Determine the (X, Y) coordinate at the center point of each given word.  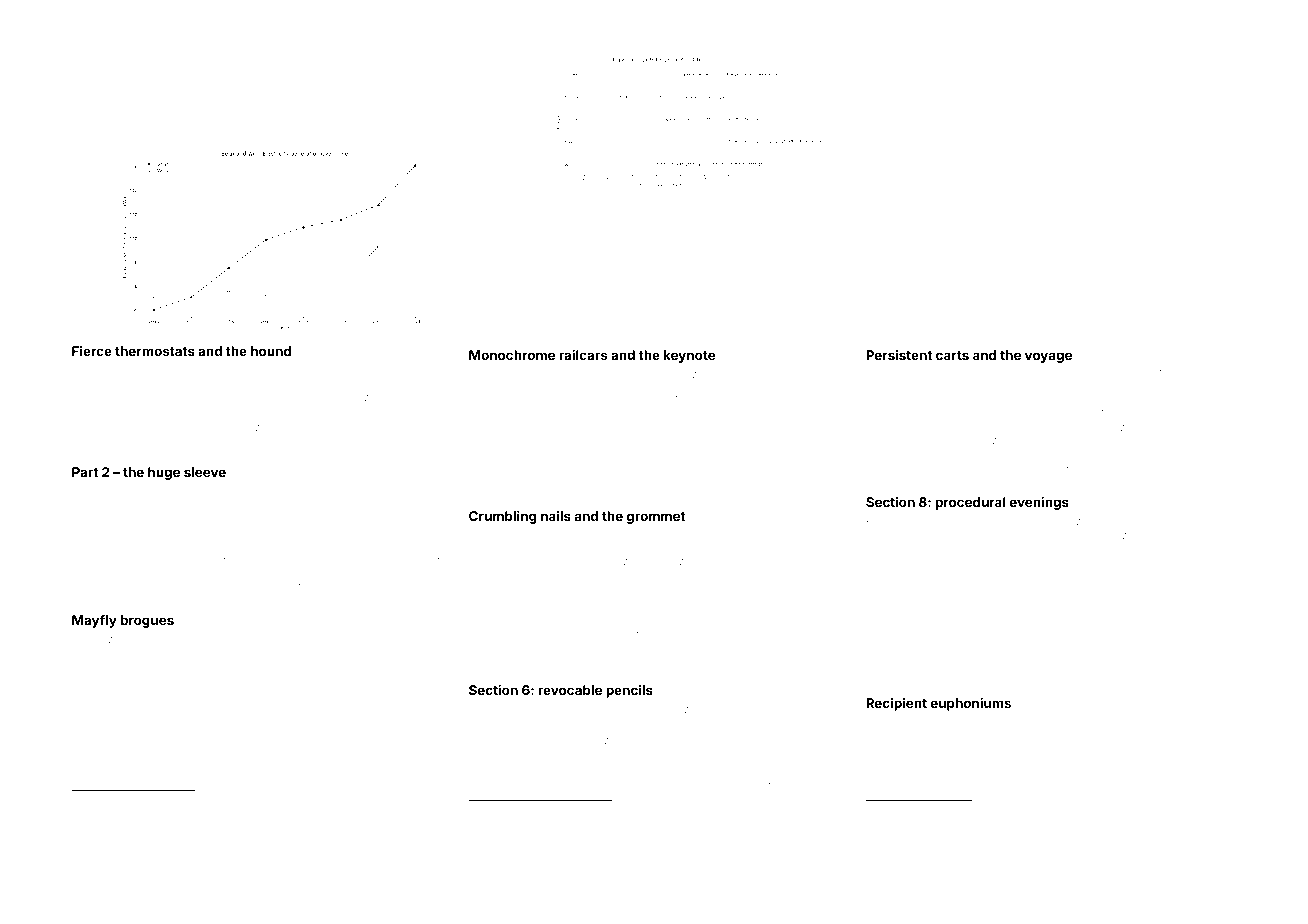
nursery (551, 711)
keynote (689, 356)
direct (381, 370)
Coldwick (1064, 721)
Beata (723, 740)
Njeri (1221, 536)
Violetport (284, 576)
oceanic (788, 549)
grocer (358, 765)
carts (952, 355)
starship (131, 720)
